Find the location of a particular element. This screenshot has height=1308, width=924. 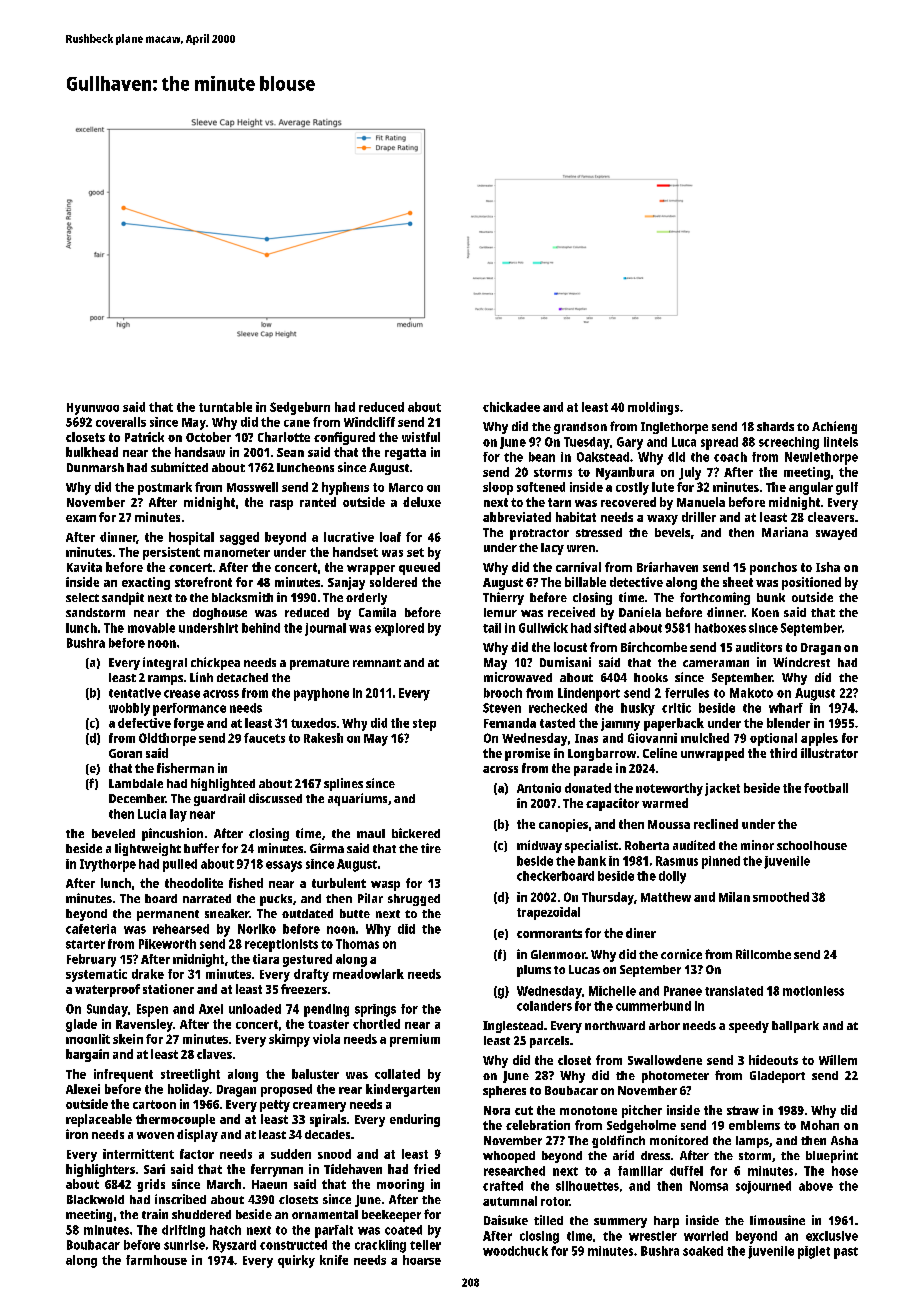

chickadee is located at coordinates (511, 407).
